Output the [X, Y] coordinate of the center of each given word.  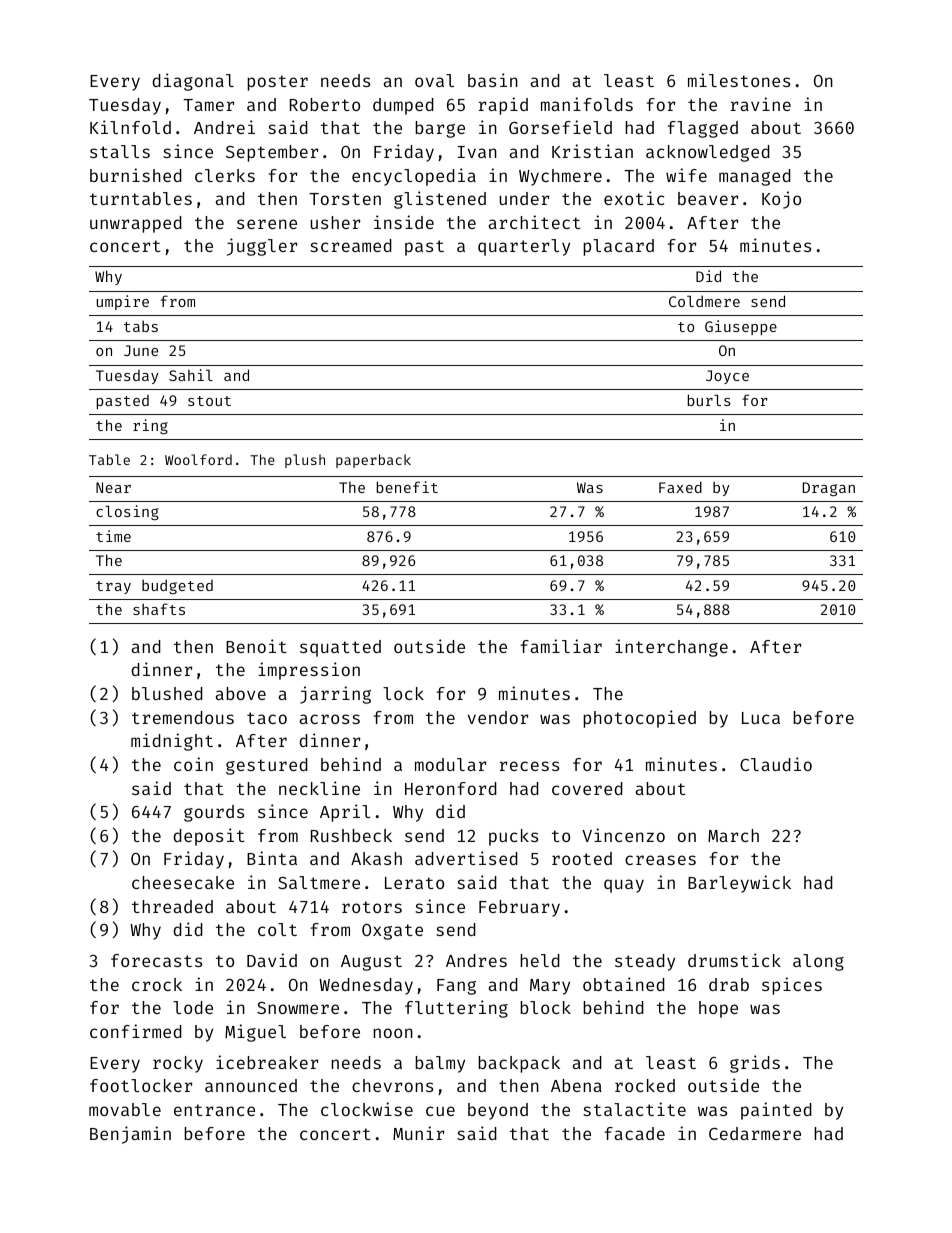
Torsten [345, 199]
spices [792, 986]
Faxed [680, 487]
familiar [561, 646]
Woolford [198, 459]
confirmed [136, 1031]
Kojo [781, 200]
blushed [167, 693]
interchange [671, 648]
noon [393, 1033]
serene [267, 224]
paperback [373, 461]
